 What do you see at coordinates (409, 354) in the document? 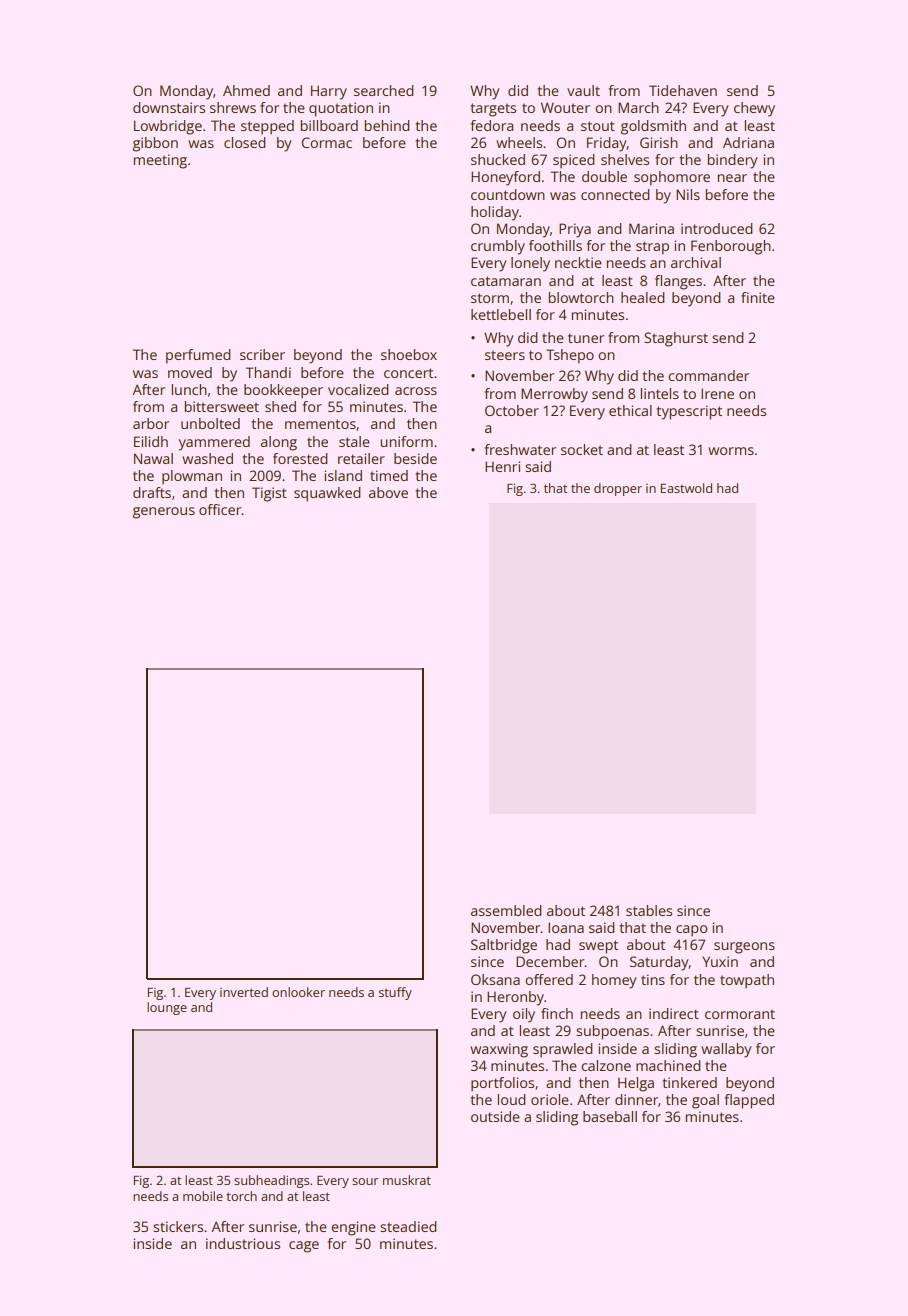
I see `shoebox` at bounding box center [409, 354].
